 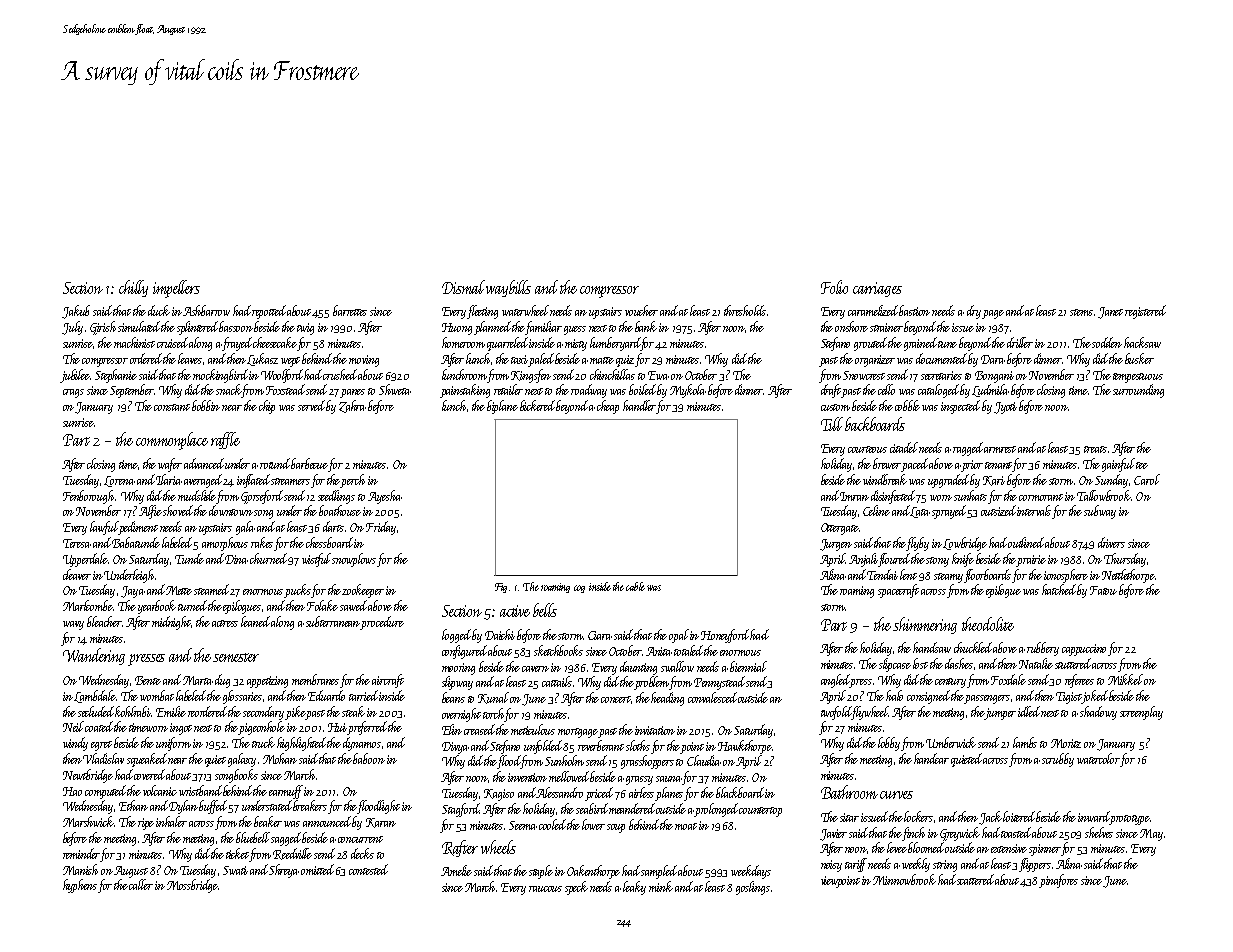 I want to click on cappuccino, so click(x=1084, y=650).
